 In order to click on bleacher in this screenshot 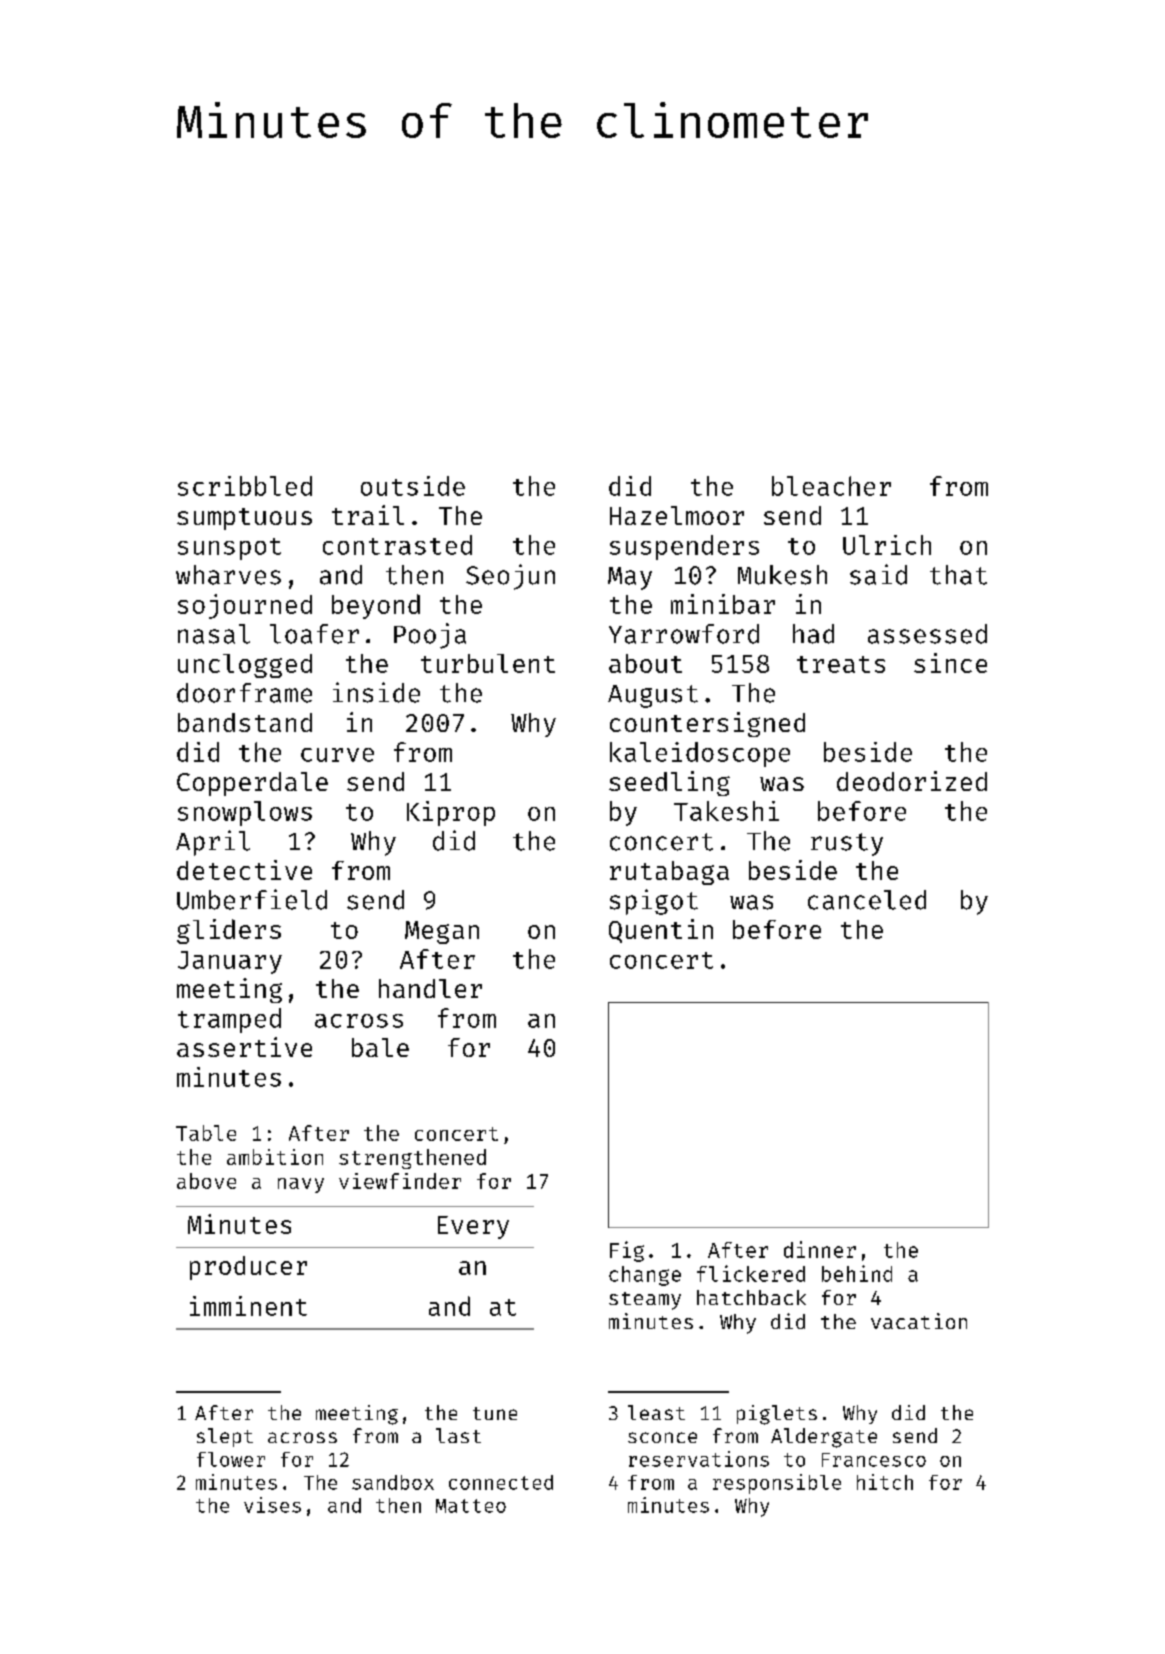, I will do `click(831, 486)`.
